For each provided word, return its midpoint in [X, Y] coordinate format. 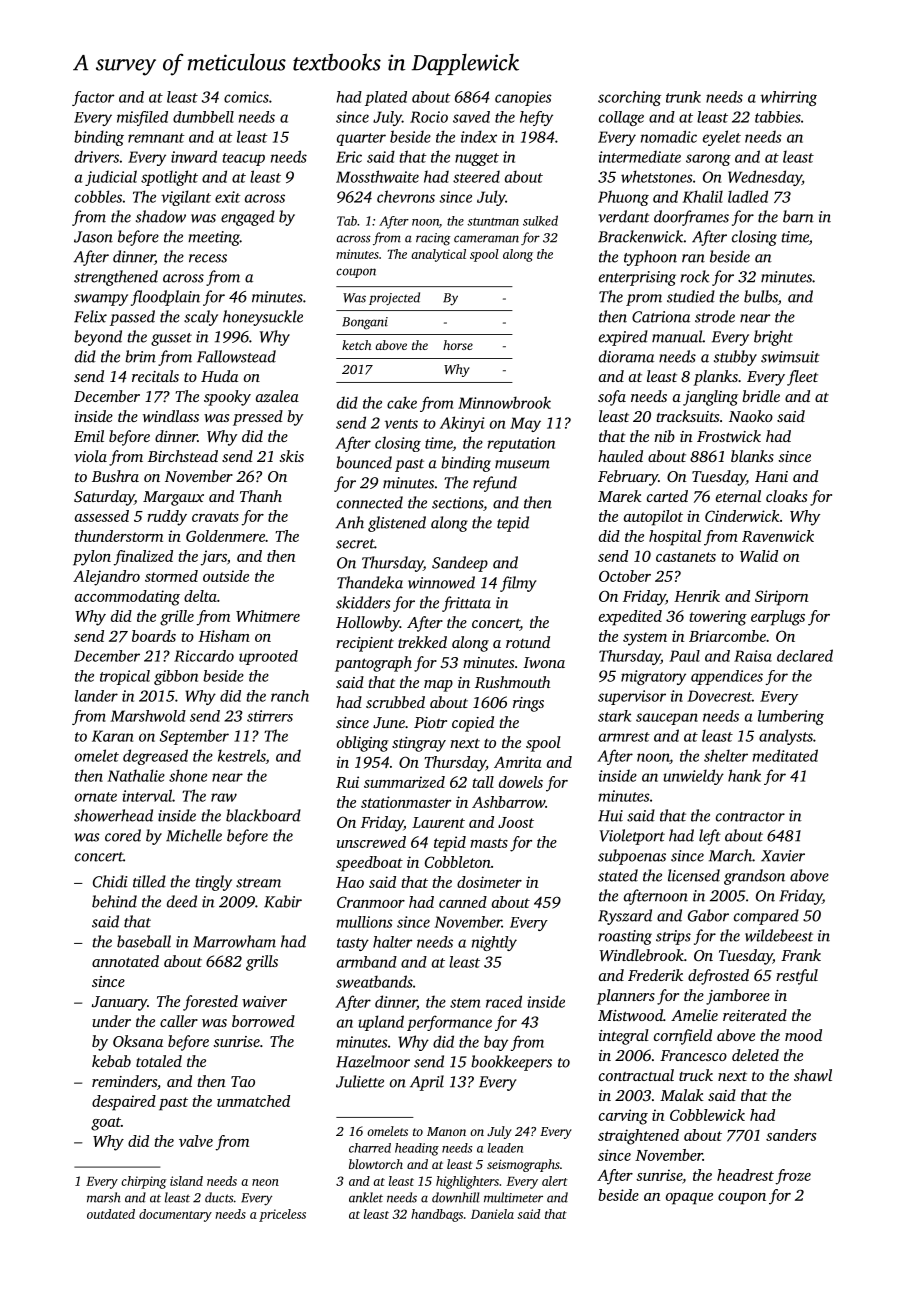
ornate [96, 797]
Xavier [783, 856]
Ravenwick [778, 536]
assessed [102, 516]
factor [93, 98]
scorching [629, 98]
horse [458, 345]
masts [489, 843]
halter [393, 942]
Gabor [708, 915]
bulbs [761, 296]
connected [370, 502]
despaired [124, 1103]
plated [386, 98]
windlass [171, 416]
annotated [125, 961]
